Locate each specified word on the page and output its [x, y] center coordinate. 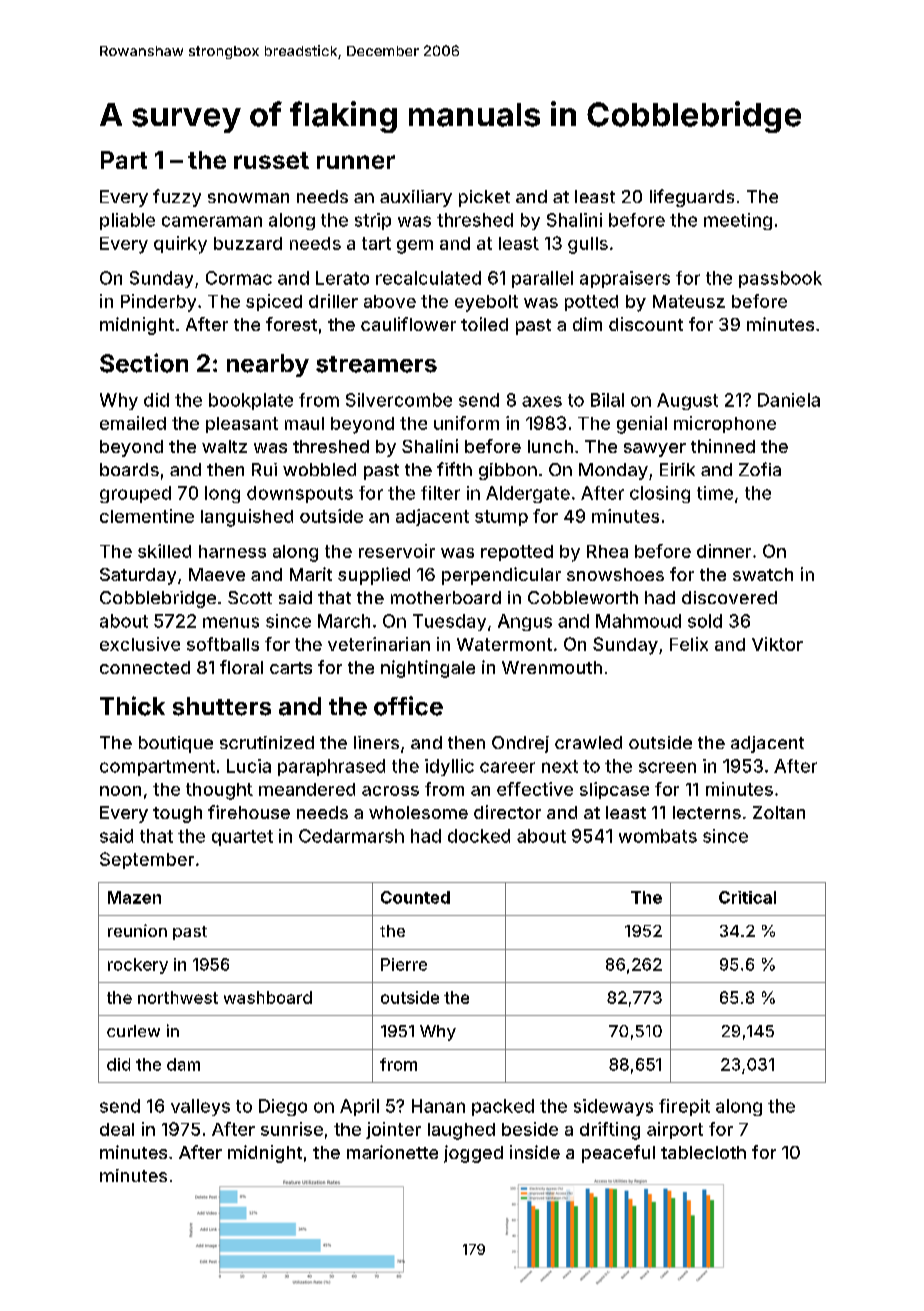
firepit [684, 1107]
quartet [242, 838]
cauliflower [408, 324]
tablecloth [703, 1152]
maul [304, 423]
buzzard [248, 243]
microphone [725, 424]
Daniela [789, 400]
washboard [268, 997]
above [390, 301]
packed [503, 1107]
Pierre [404, 964]
